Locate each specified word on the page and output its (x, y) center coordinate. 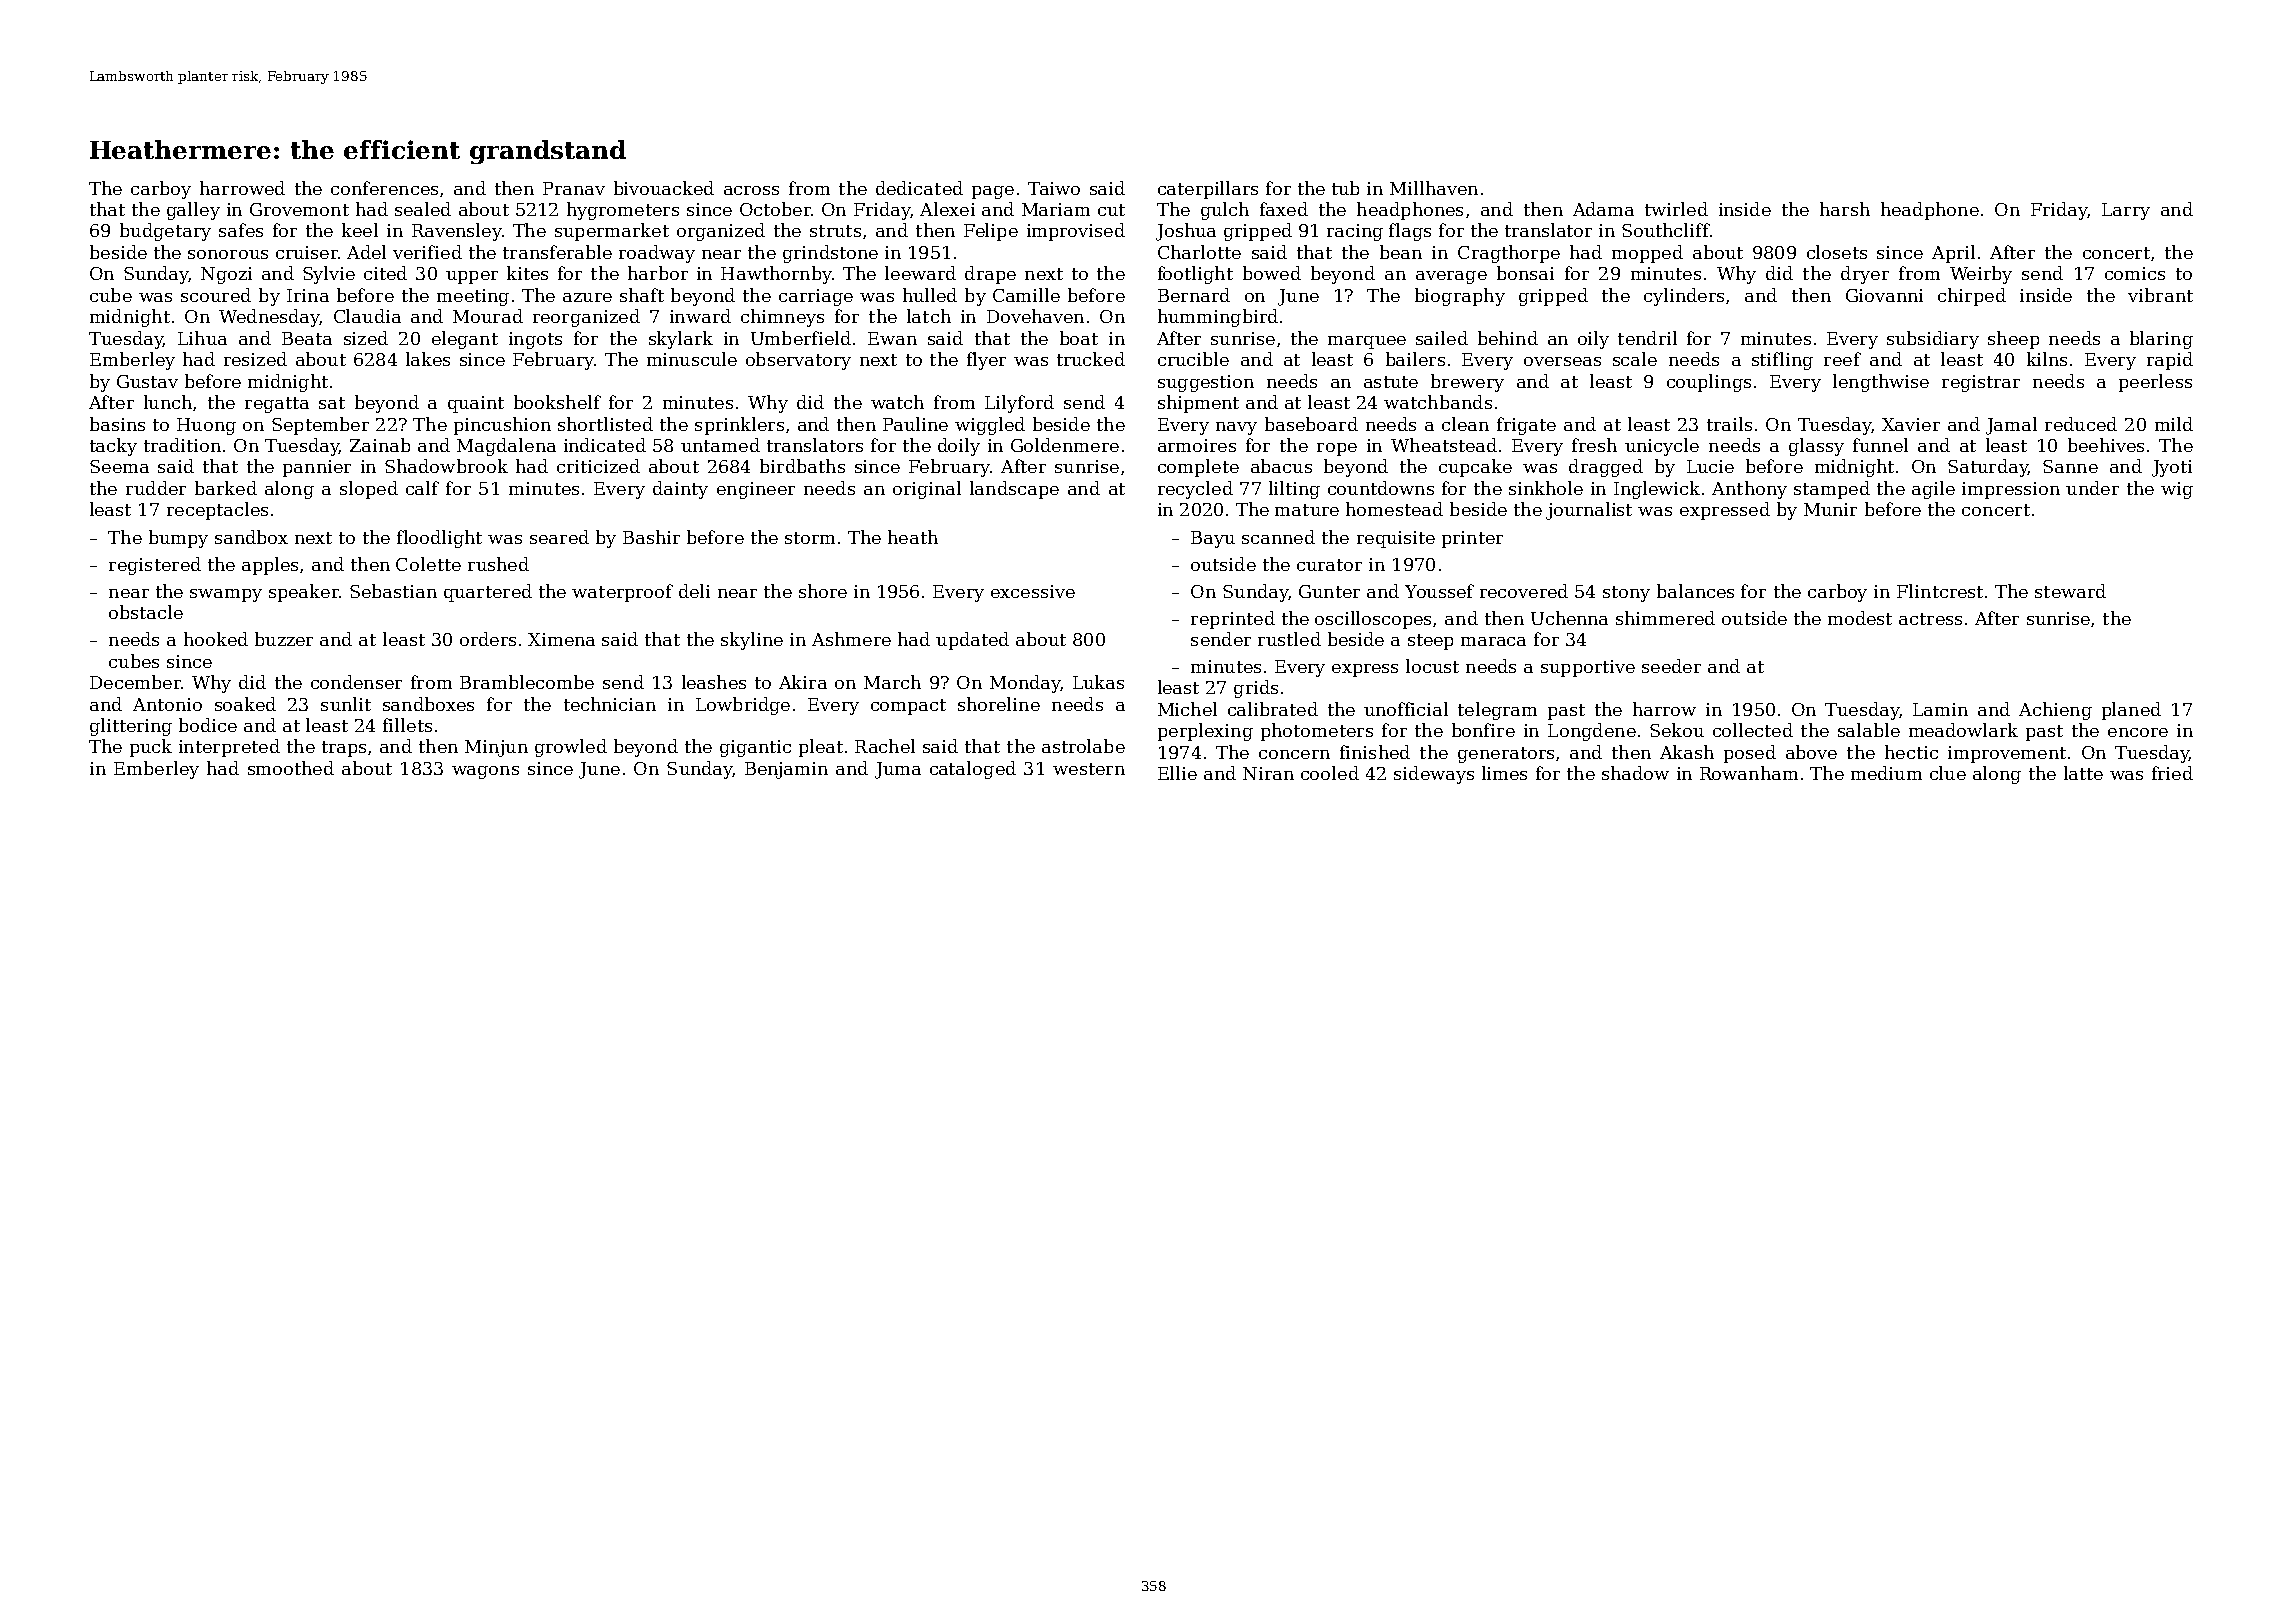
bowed (1272, 273)
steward (2070, 591)
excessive (1033, 591)
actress (1930, 619)
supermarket (612, 232)
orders (488, 639)
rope (1337, 449)
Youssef (1439, 591)
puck (151, 748)
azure (587, 297)
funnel (1880, 445)
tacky (113, 447)
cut (1111, 210)
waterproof (622, 593)
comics (2135, 273)
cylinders (1684, 297)
